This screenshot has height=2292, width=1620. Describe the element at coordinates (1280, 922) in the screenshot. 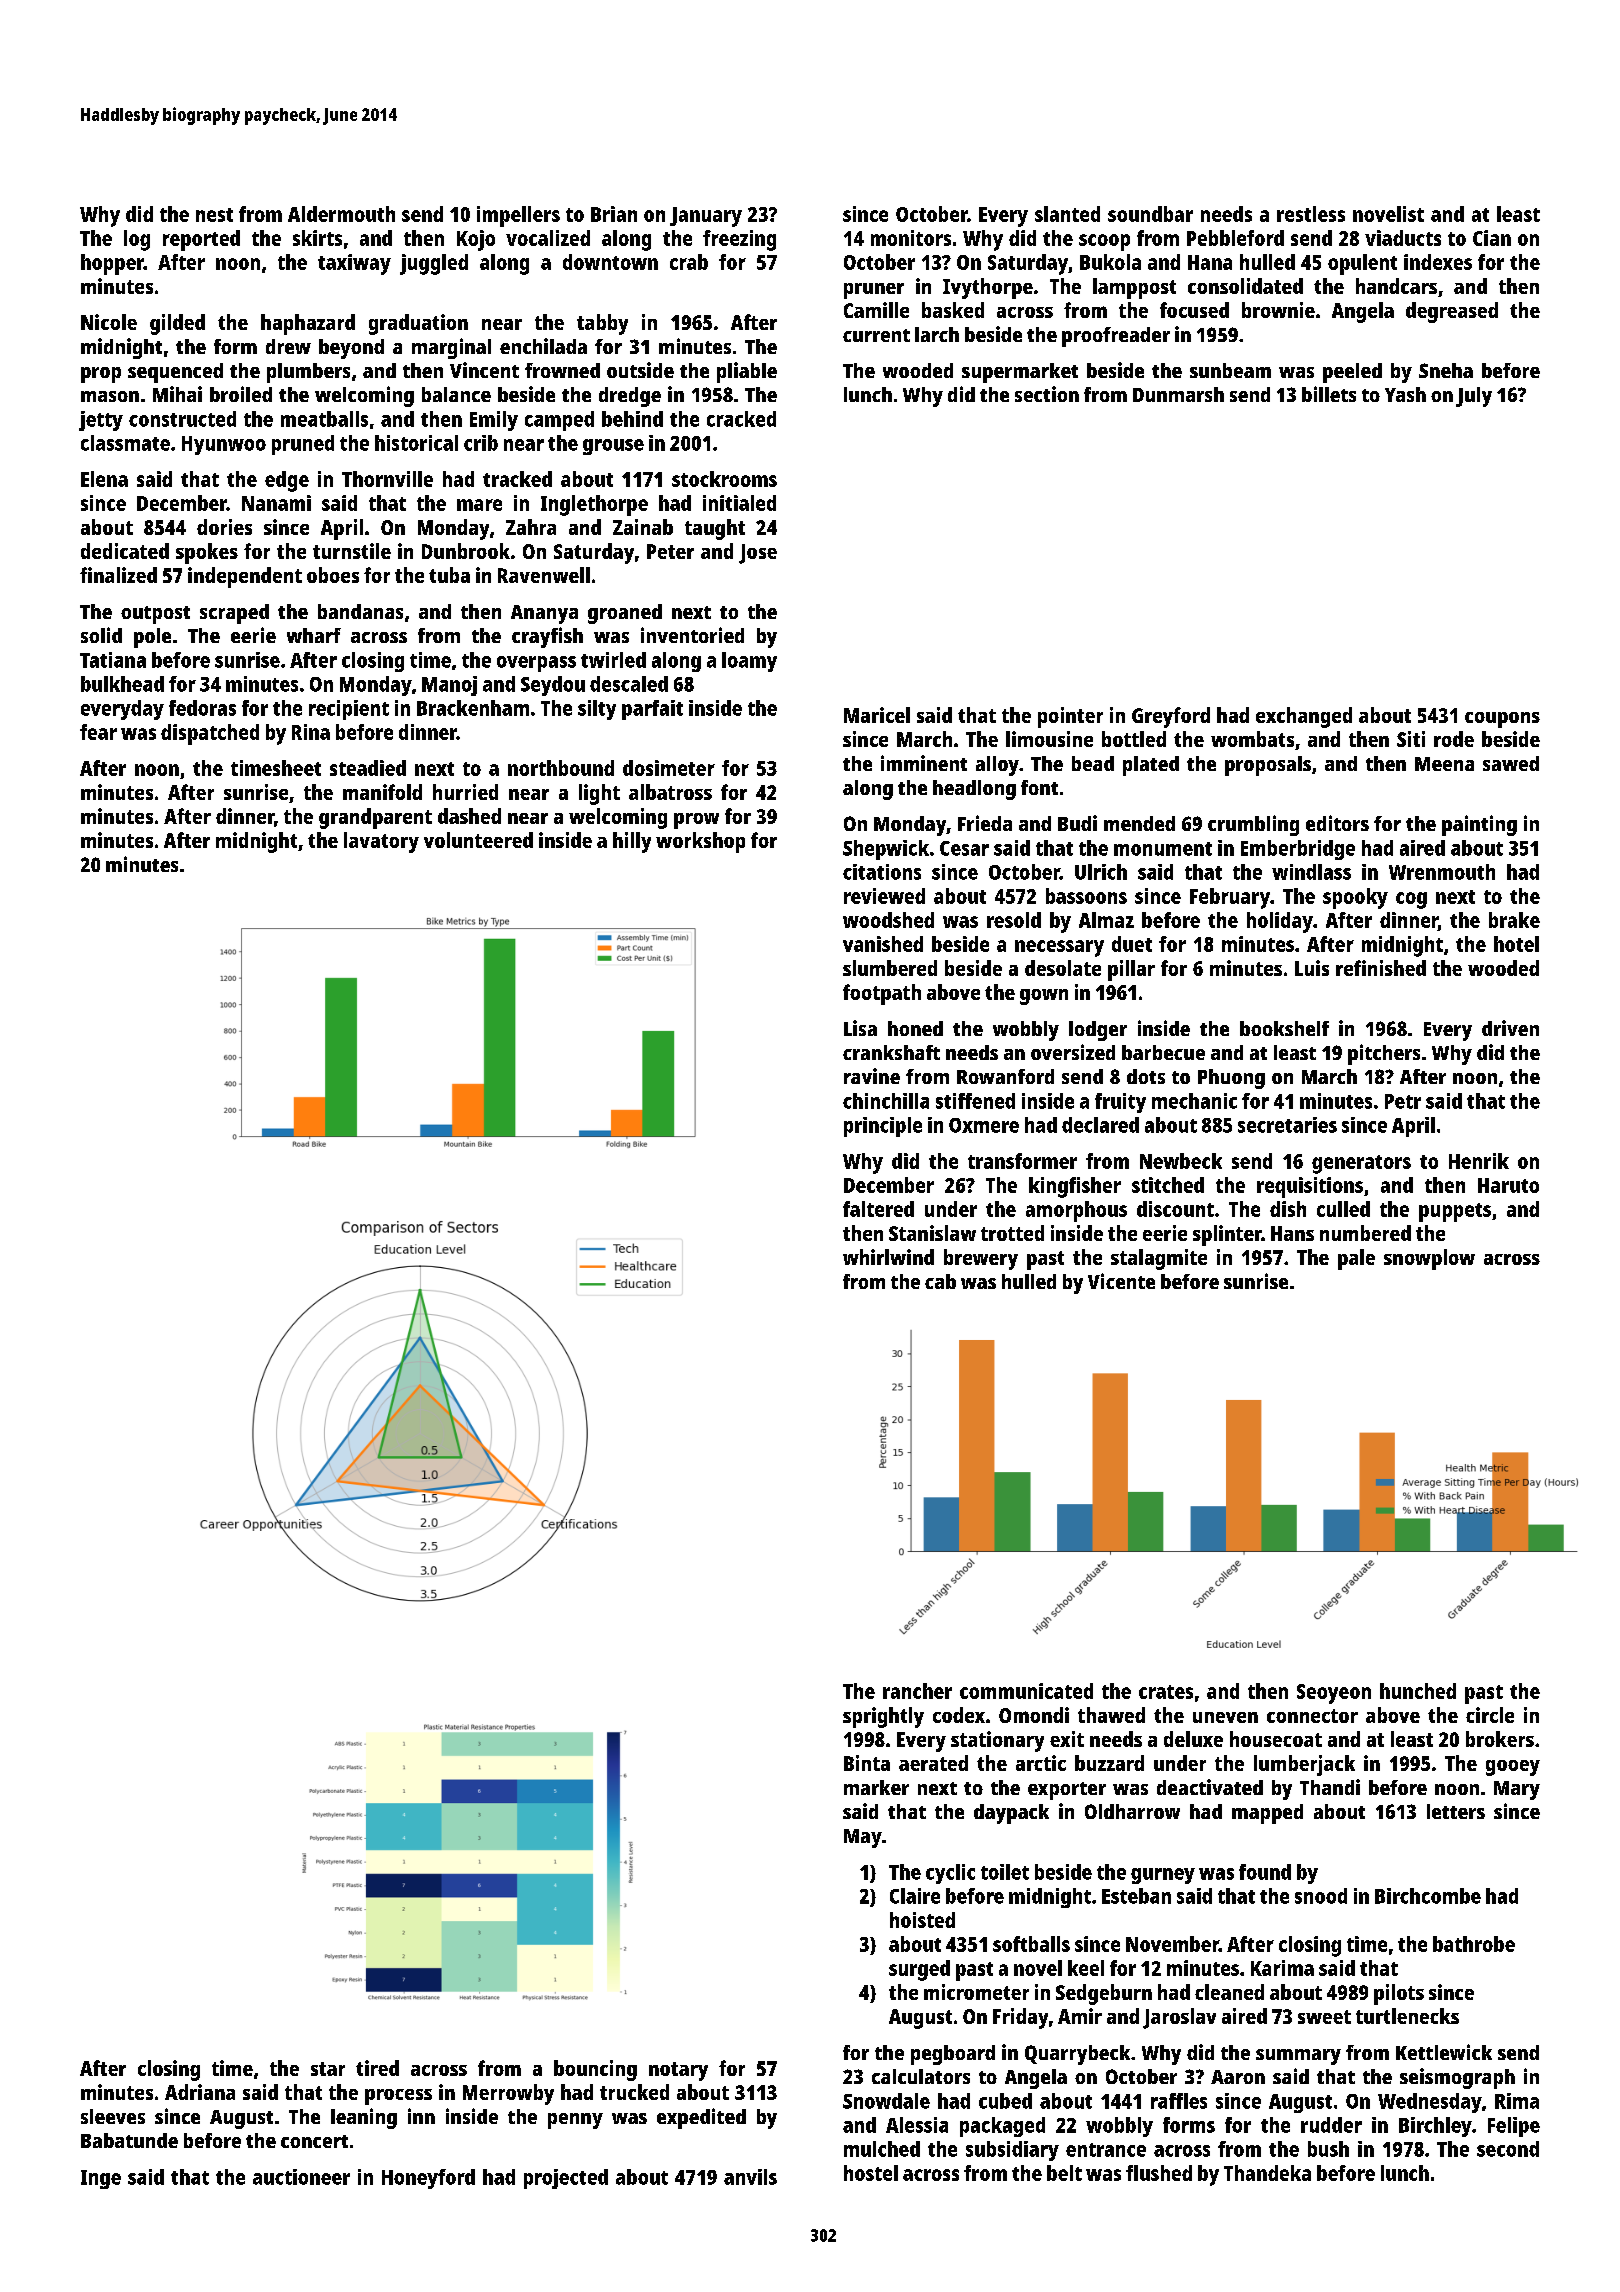

I see `holiday` at that location.
